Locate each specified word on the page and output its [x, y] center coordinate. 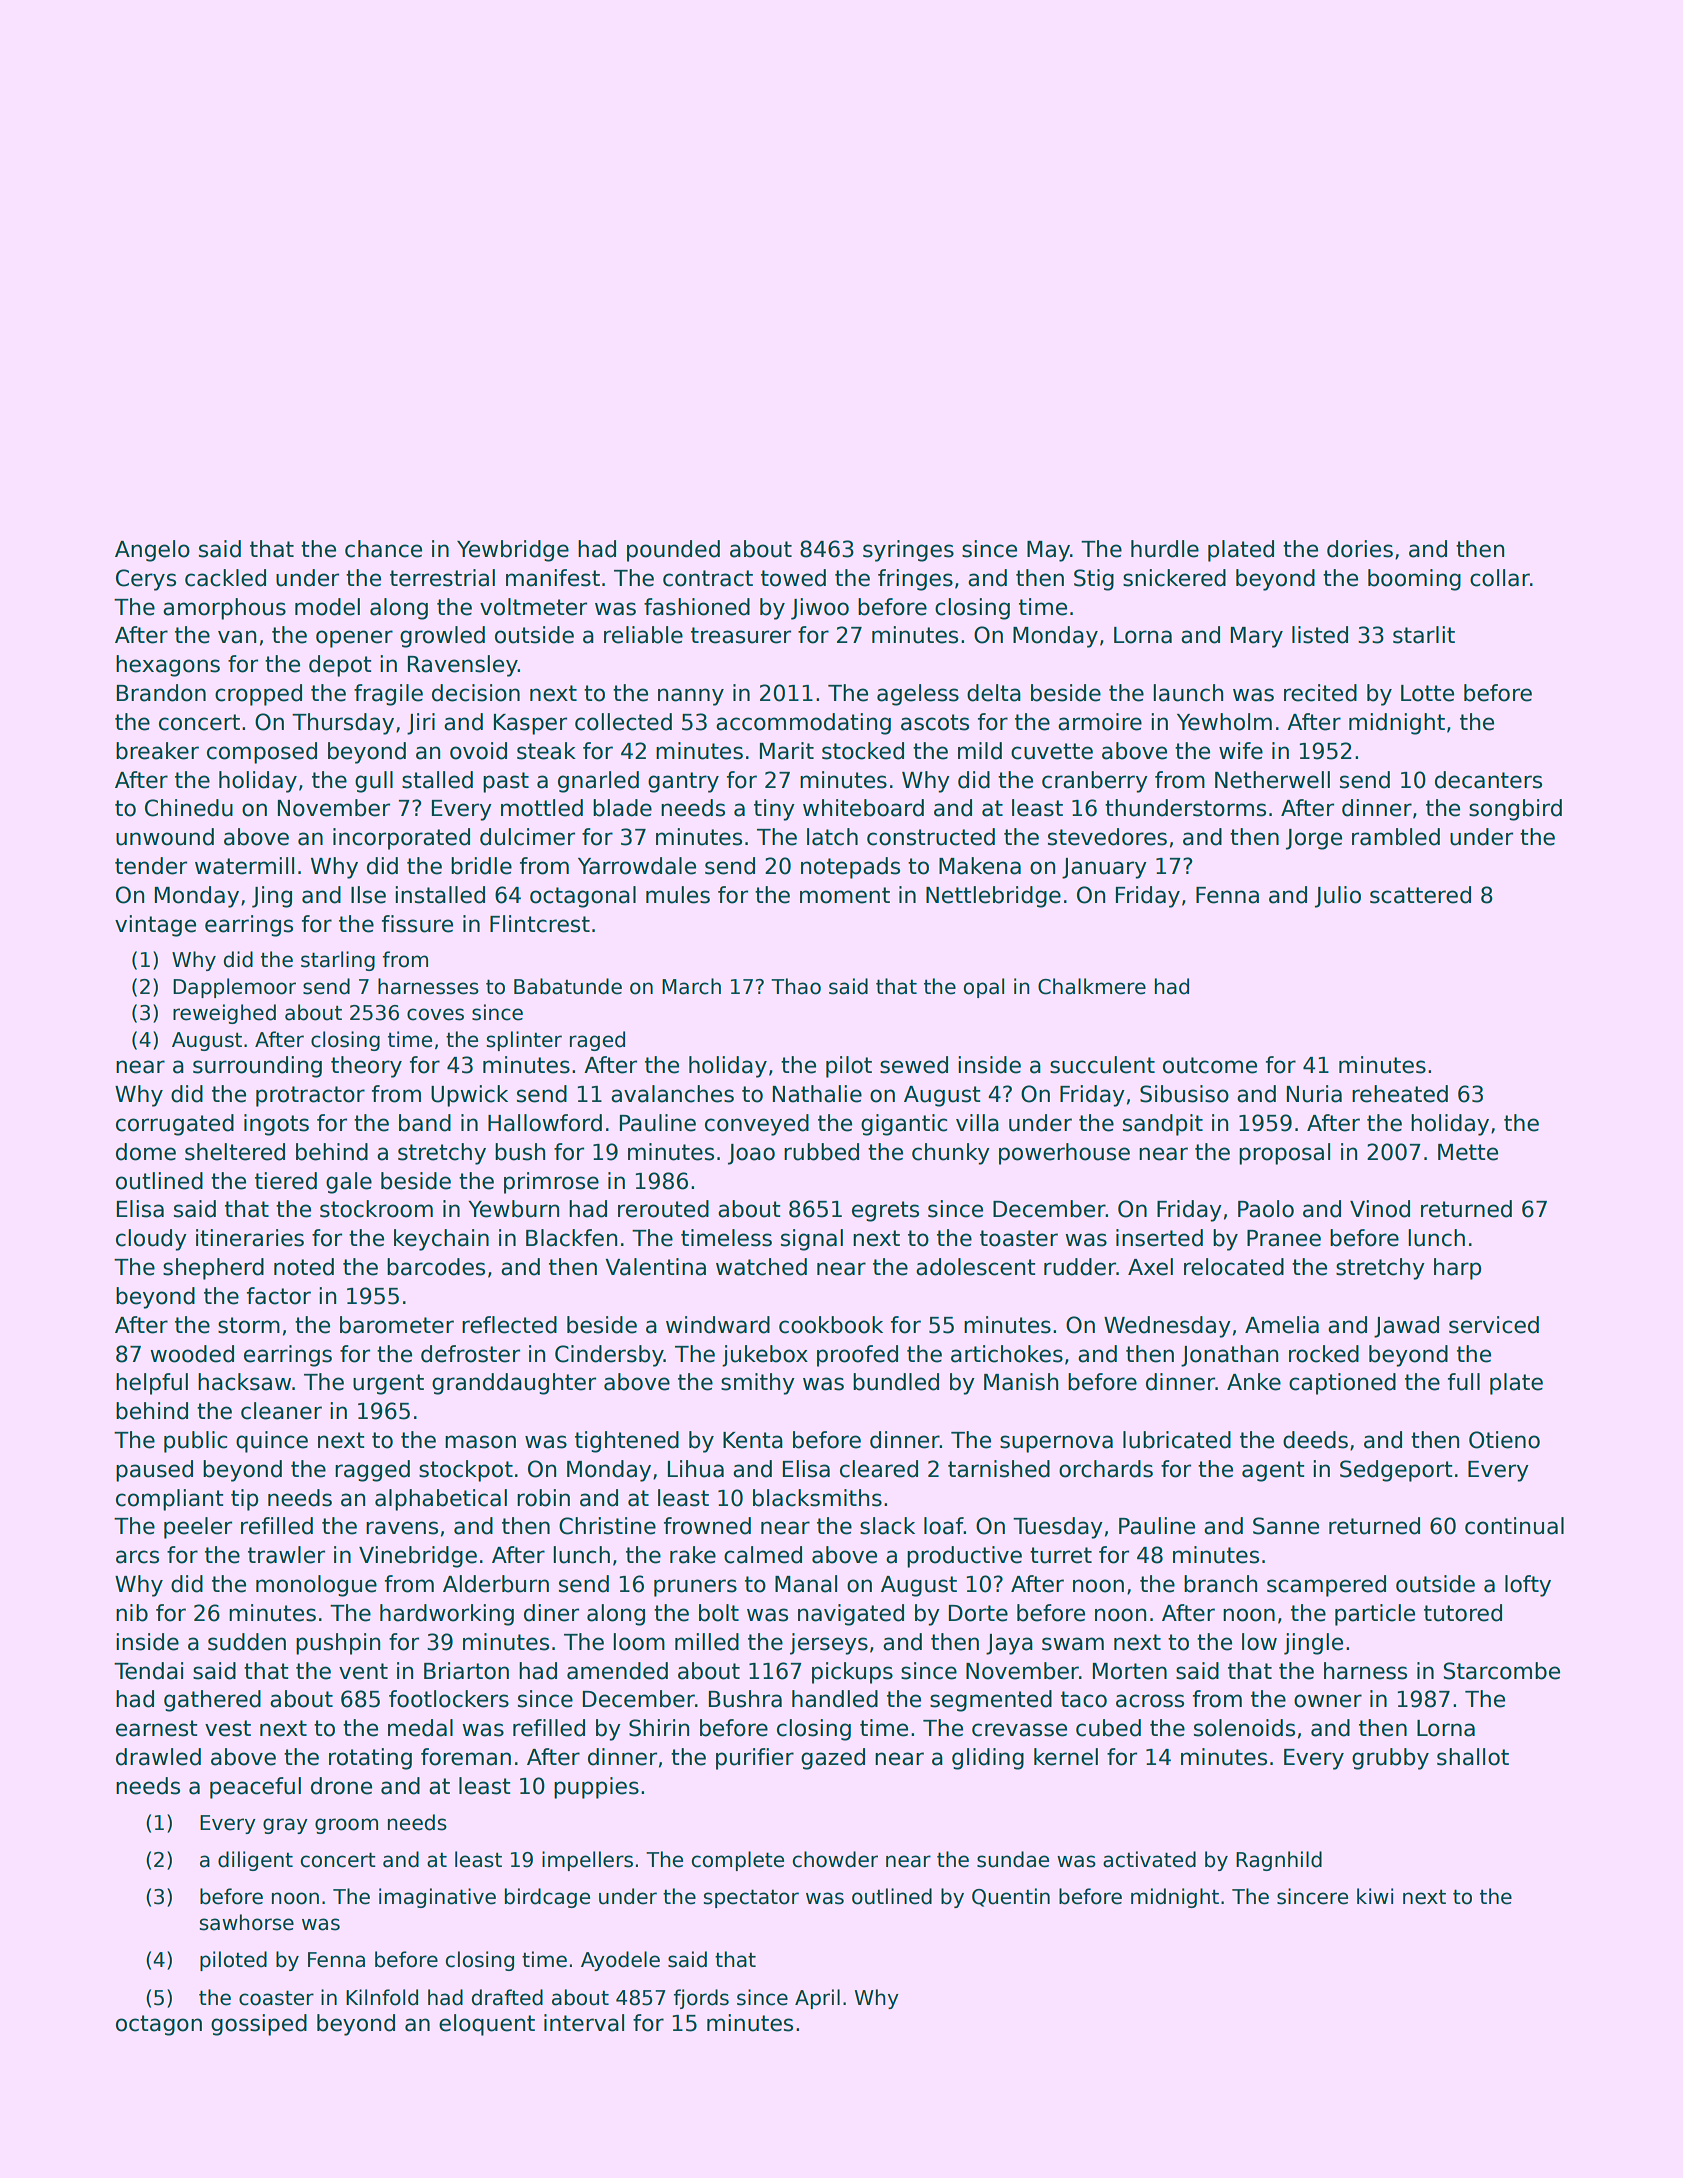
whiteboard [863, 808]
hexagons [168, 666]
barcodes [436, 1267]
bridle [481, 866]
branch [1221, 1584]
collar [1500, 578]
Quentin [1011, 1897]
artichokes [1007, 1354]
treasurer [741, 635]
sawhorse [247, 1922]
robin [543, 1498]
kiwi [1375, 1896]
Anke [1254, 1382]
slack [887, 1526]
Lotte [1427, 693]
